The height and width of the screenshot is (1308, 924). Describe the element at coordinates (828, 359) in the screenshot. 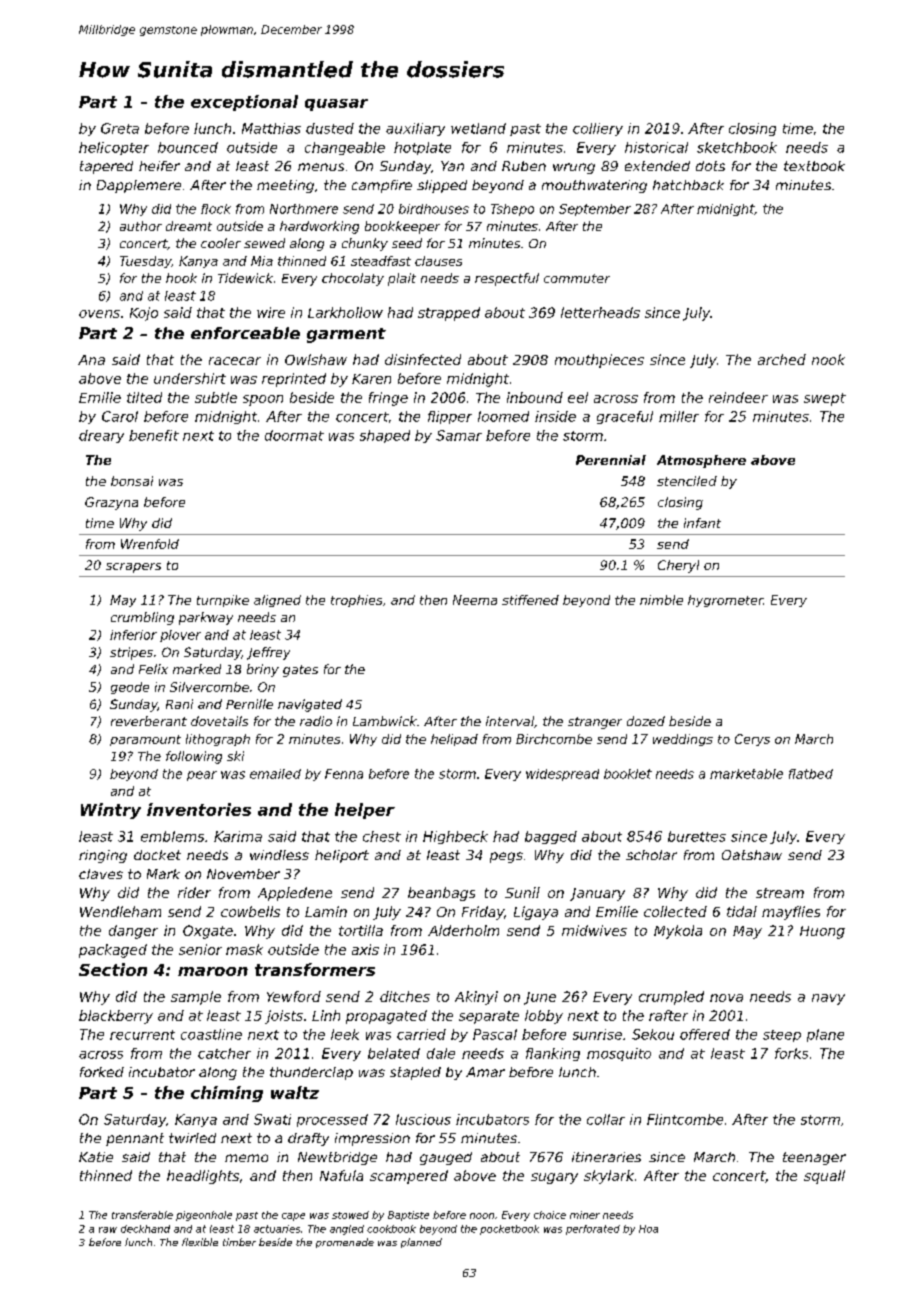

I see `nook` at that location.
